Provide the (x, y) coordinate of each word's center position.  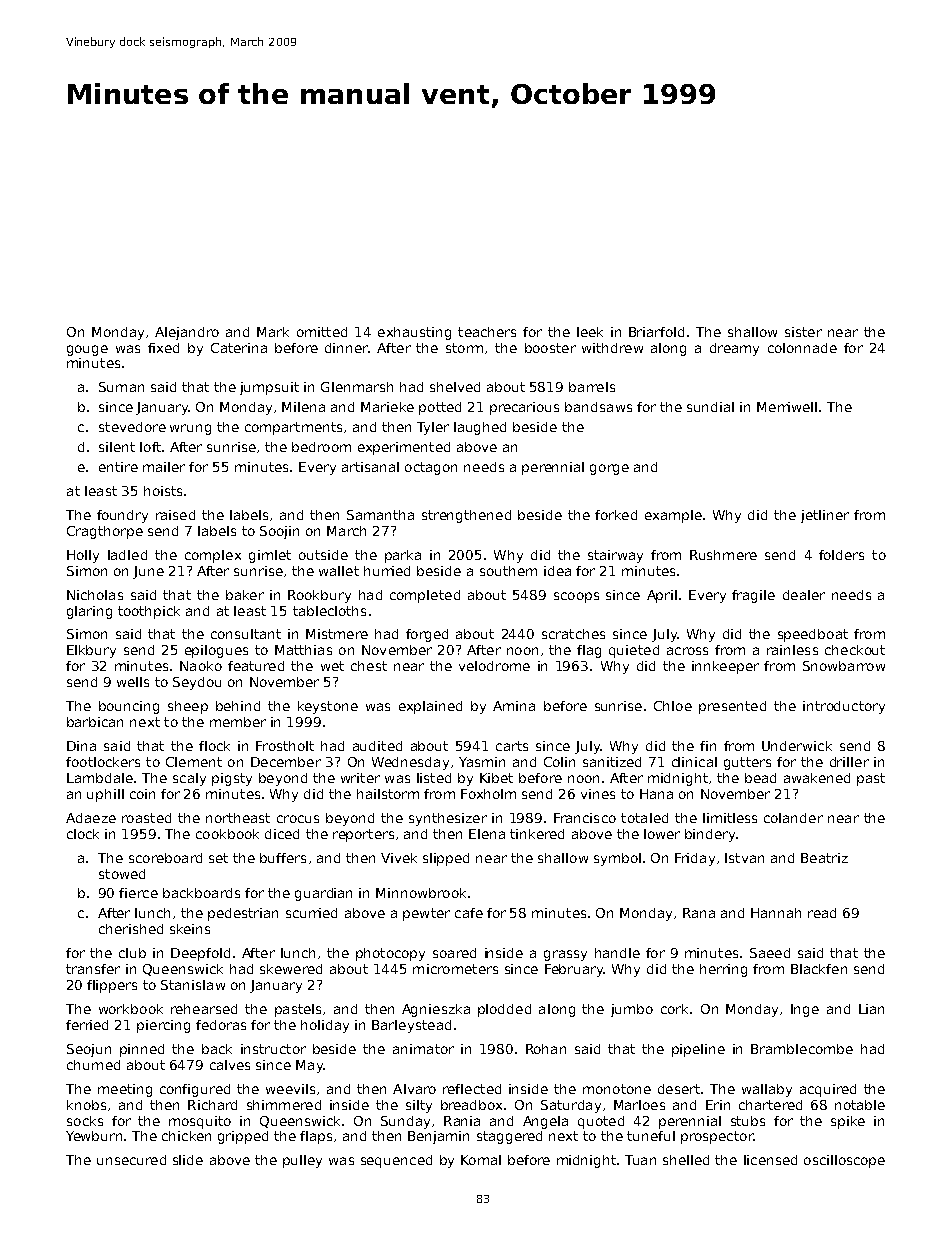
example (673, 516)
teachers (487, 332)
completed (425, 596)
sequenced (396, 1161)
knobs (86, 1105)
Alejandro (187, 333)
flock (214, 746)
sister (803, 332)
